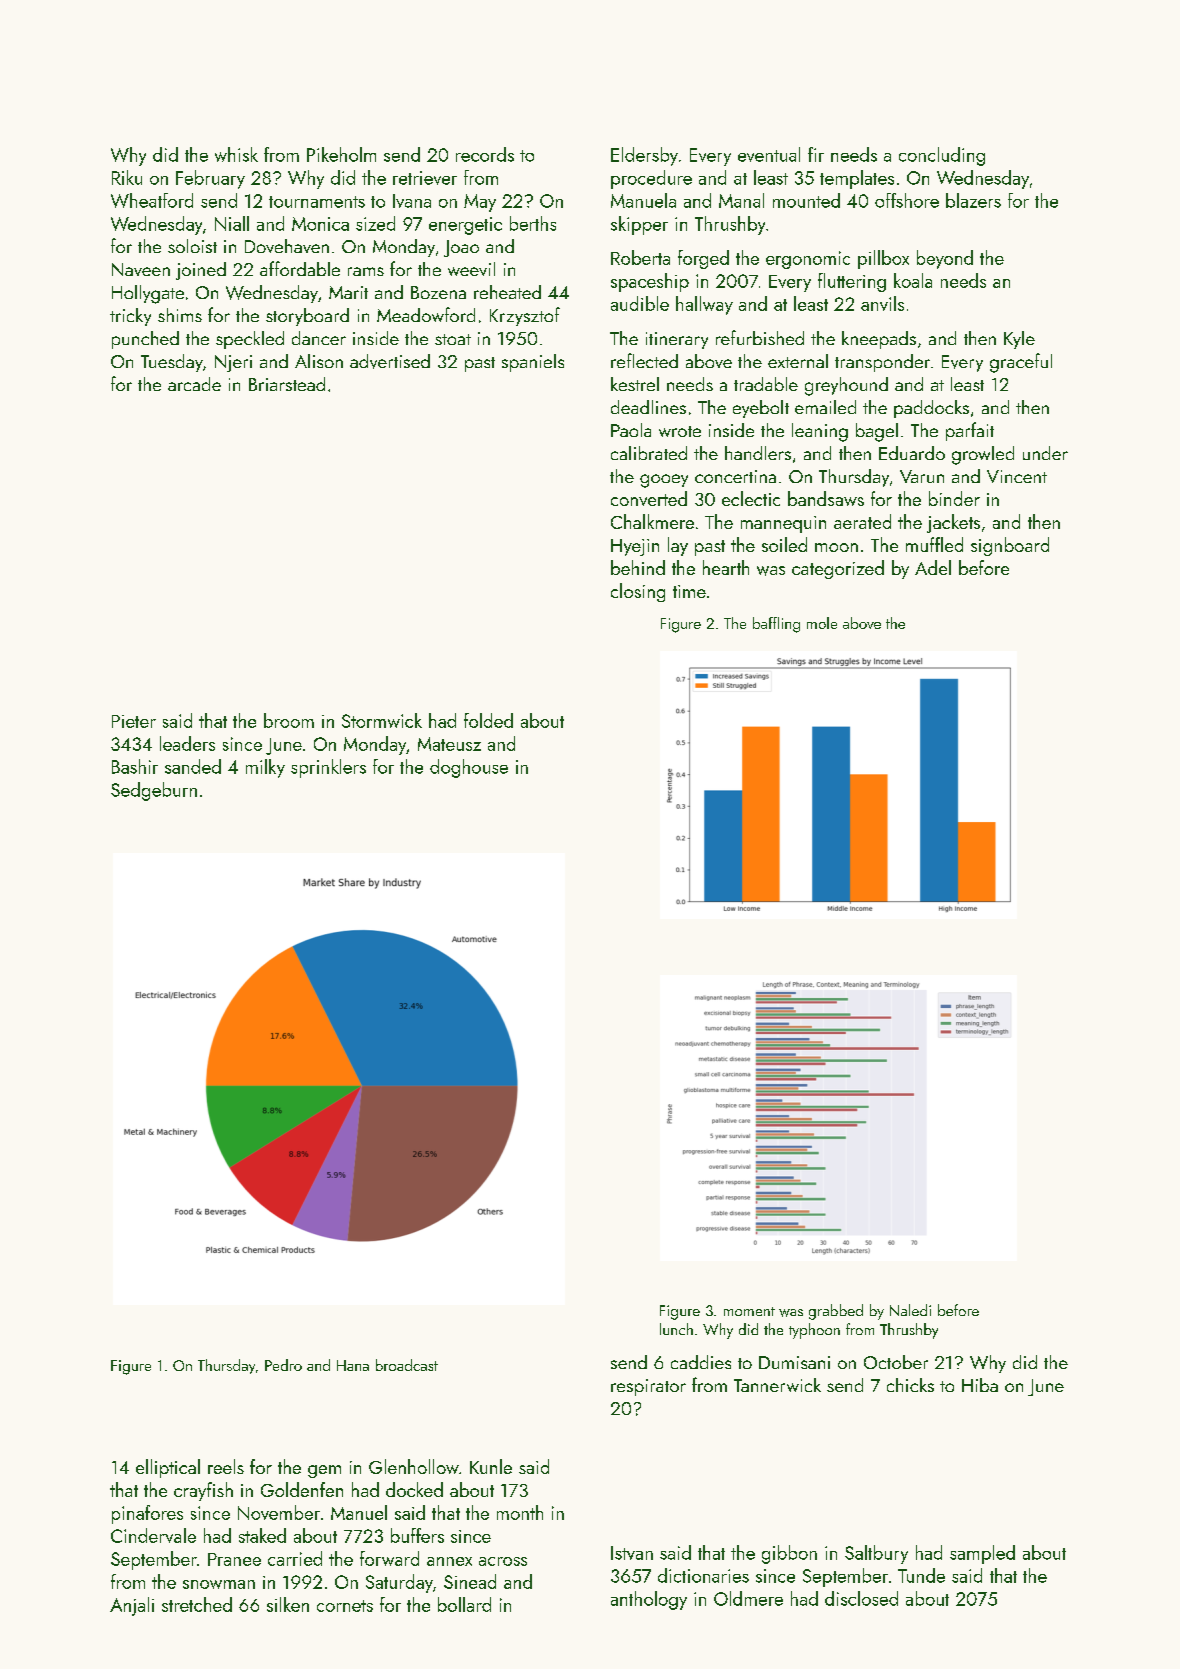  I want to click on broadcast, so click(407, 1365).
